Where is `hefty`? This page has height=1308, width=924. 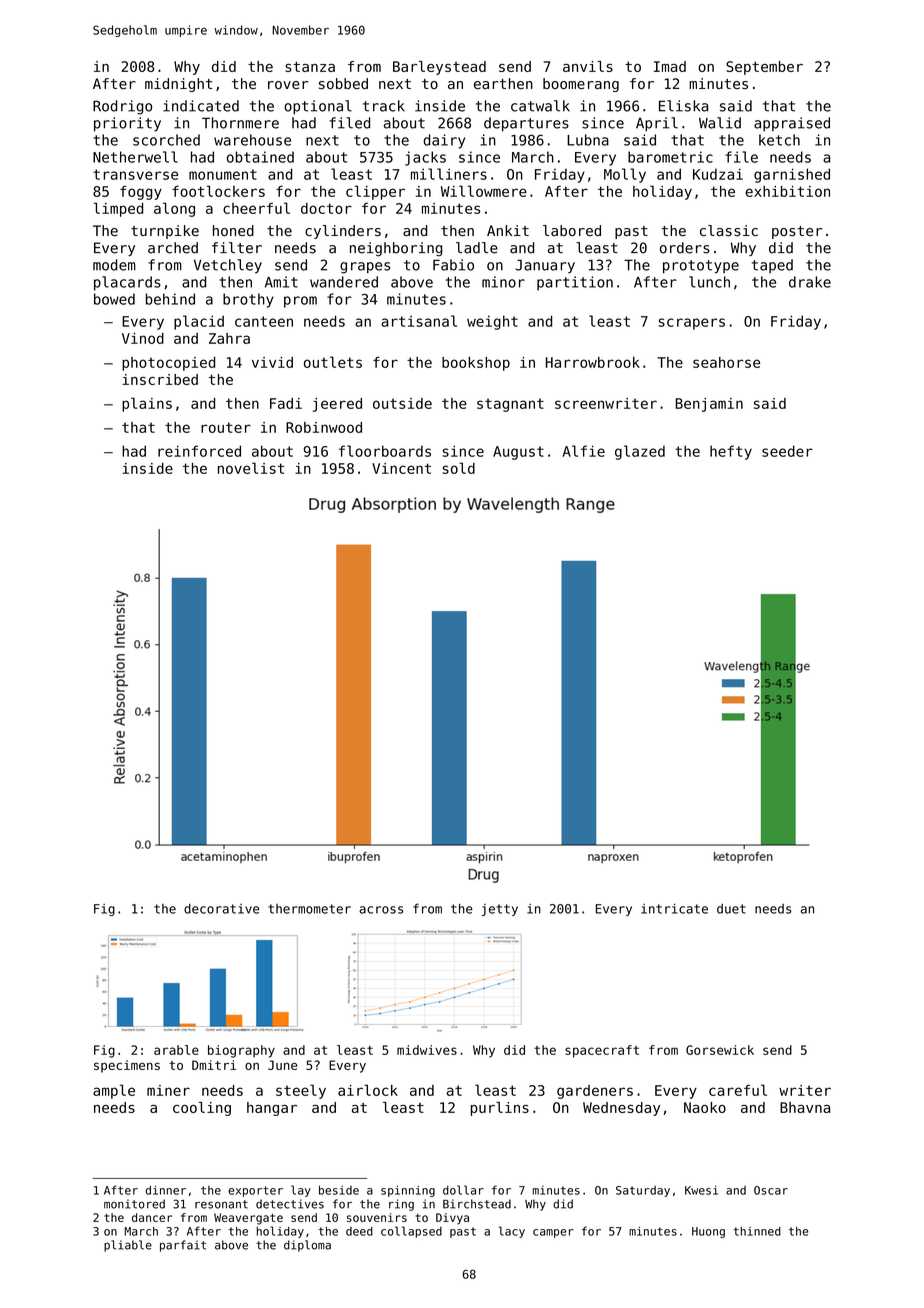
hefty is located at coordinates (731, 452).
